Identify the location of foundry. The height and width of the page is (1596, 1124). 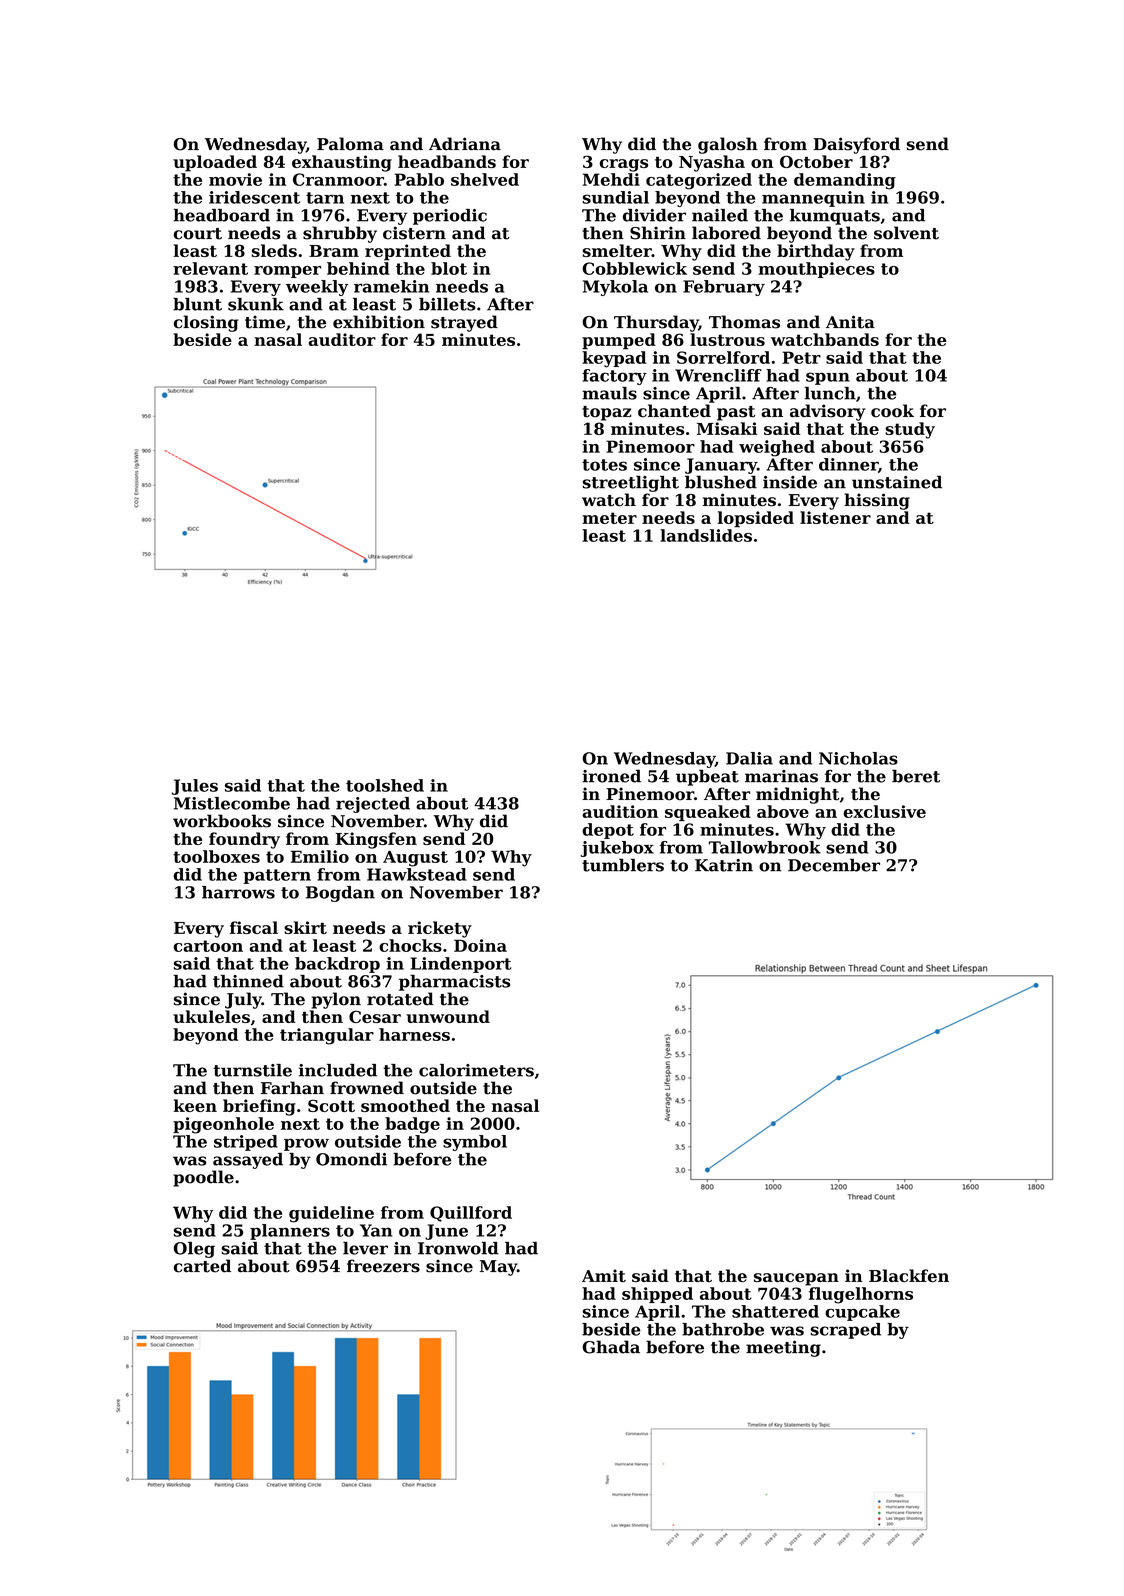
(244, 840).
